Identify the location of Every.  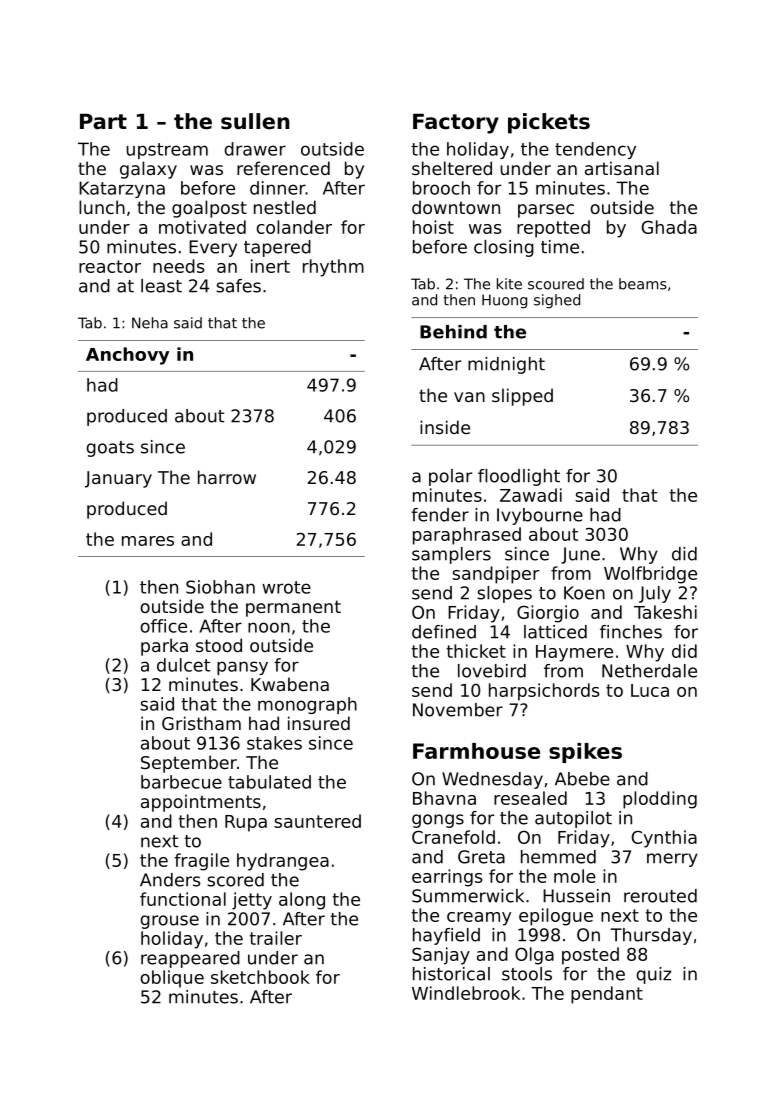
(213, 248).
